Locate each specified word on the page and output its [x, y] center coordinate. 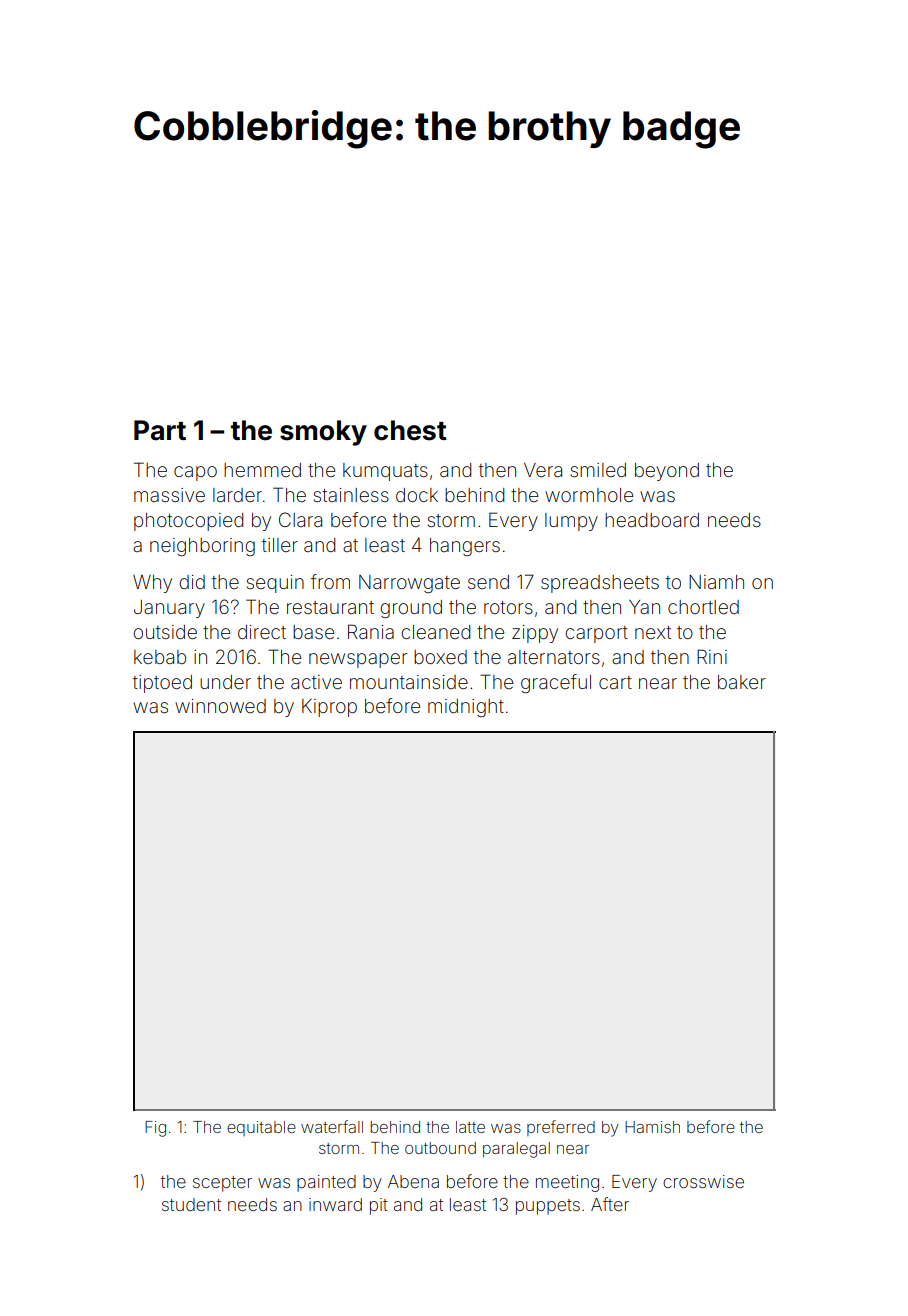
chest [410, 430]
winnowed [220, 706]
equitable [261, 1128]
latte [470, 1127]
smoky [323, 433]
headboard [652, 520]
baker [742, 682]
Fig [155, 1129]
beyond [667, 472]
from [330, 581]
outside [165, 632]
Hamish [652, 1127]
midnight [466, 708]
